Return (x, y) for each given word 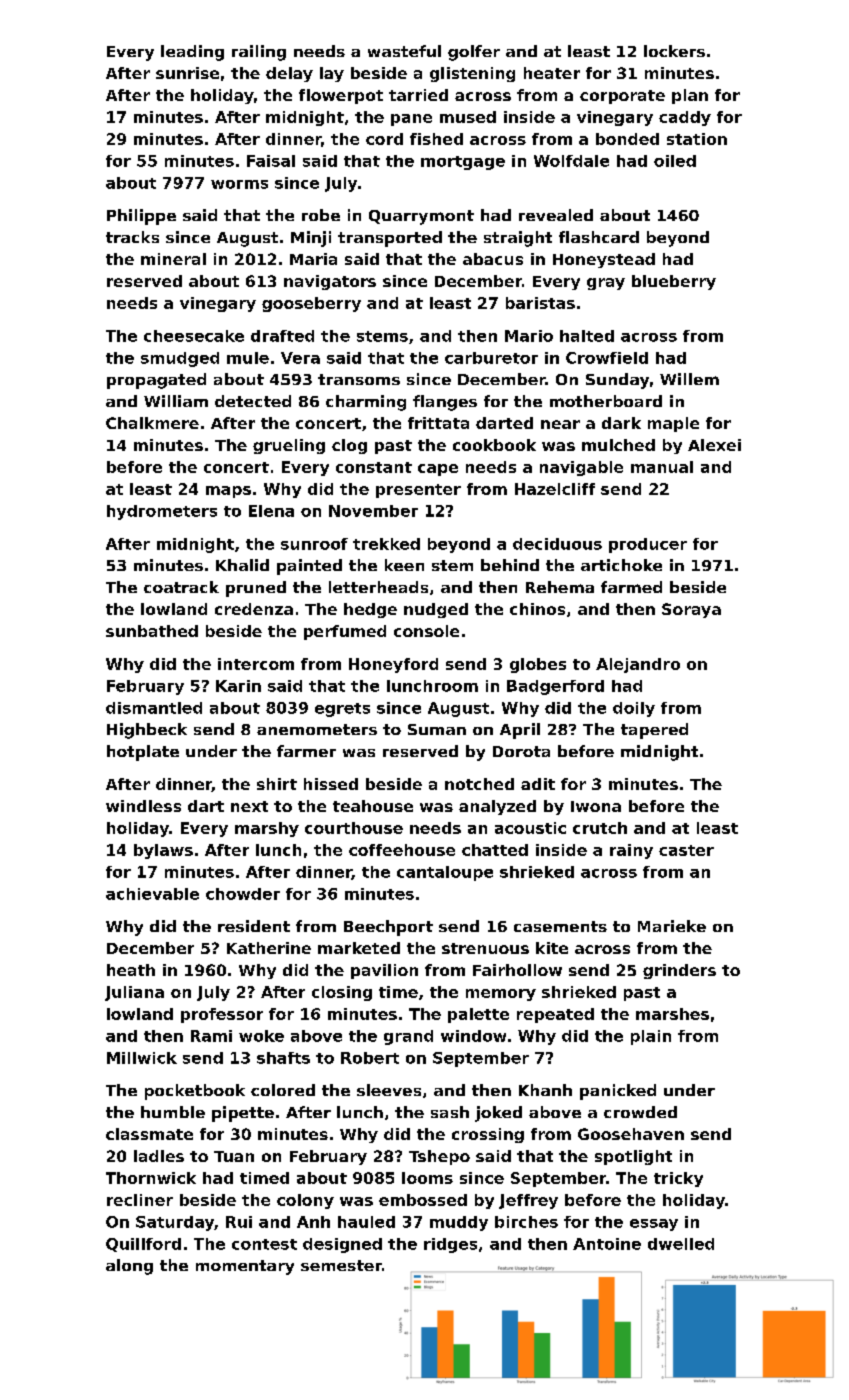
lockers (674, 51)
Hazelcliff (555, 489)
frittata (438, 423)
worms (239, 184)
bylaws (163, 851)
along (129, 1267)
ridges (450, 1245)
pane (411, 120)
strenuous (485, 948)
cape (438, 470)
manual (662, 467)
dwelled (681, 1244)
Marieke (672, 926)
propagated (156, 381)
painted (309, 567)
